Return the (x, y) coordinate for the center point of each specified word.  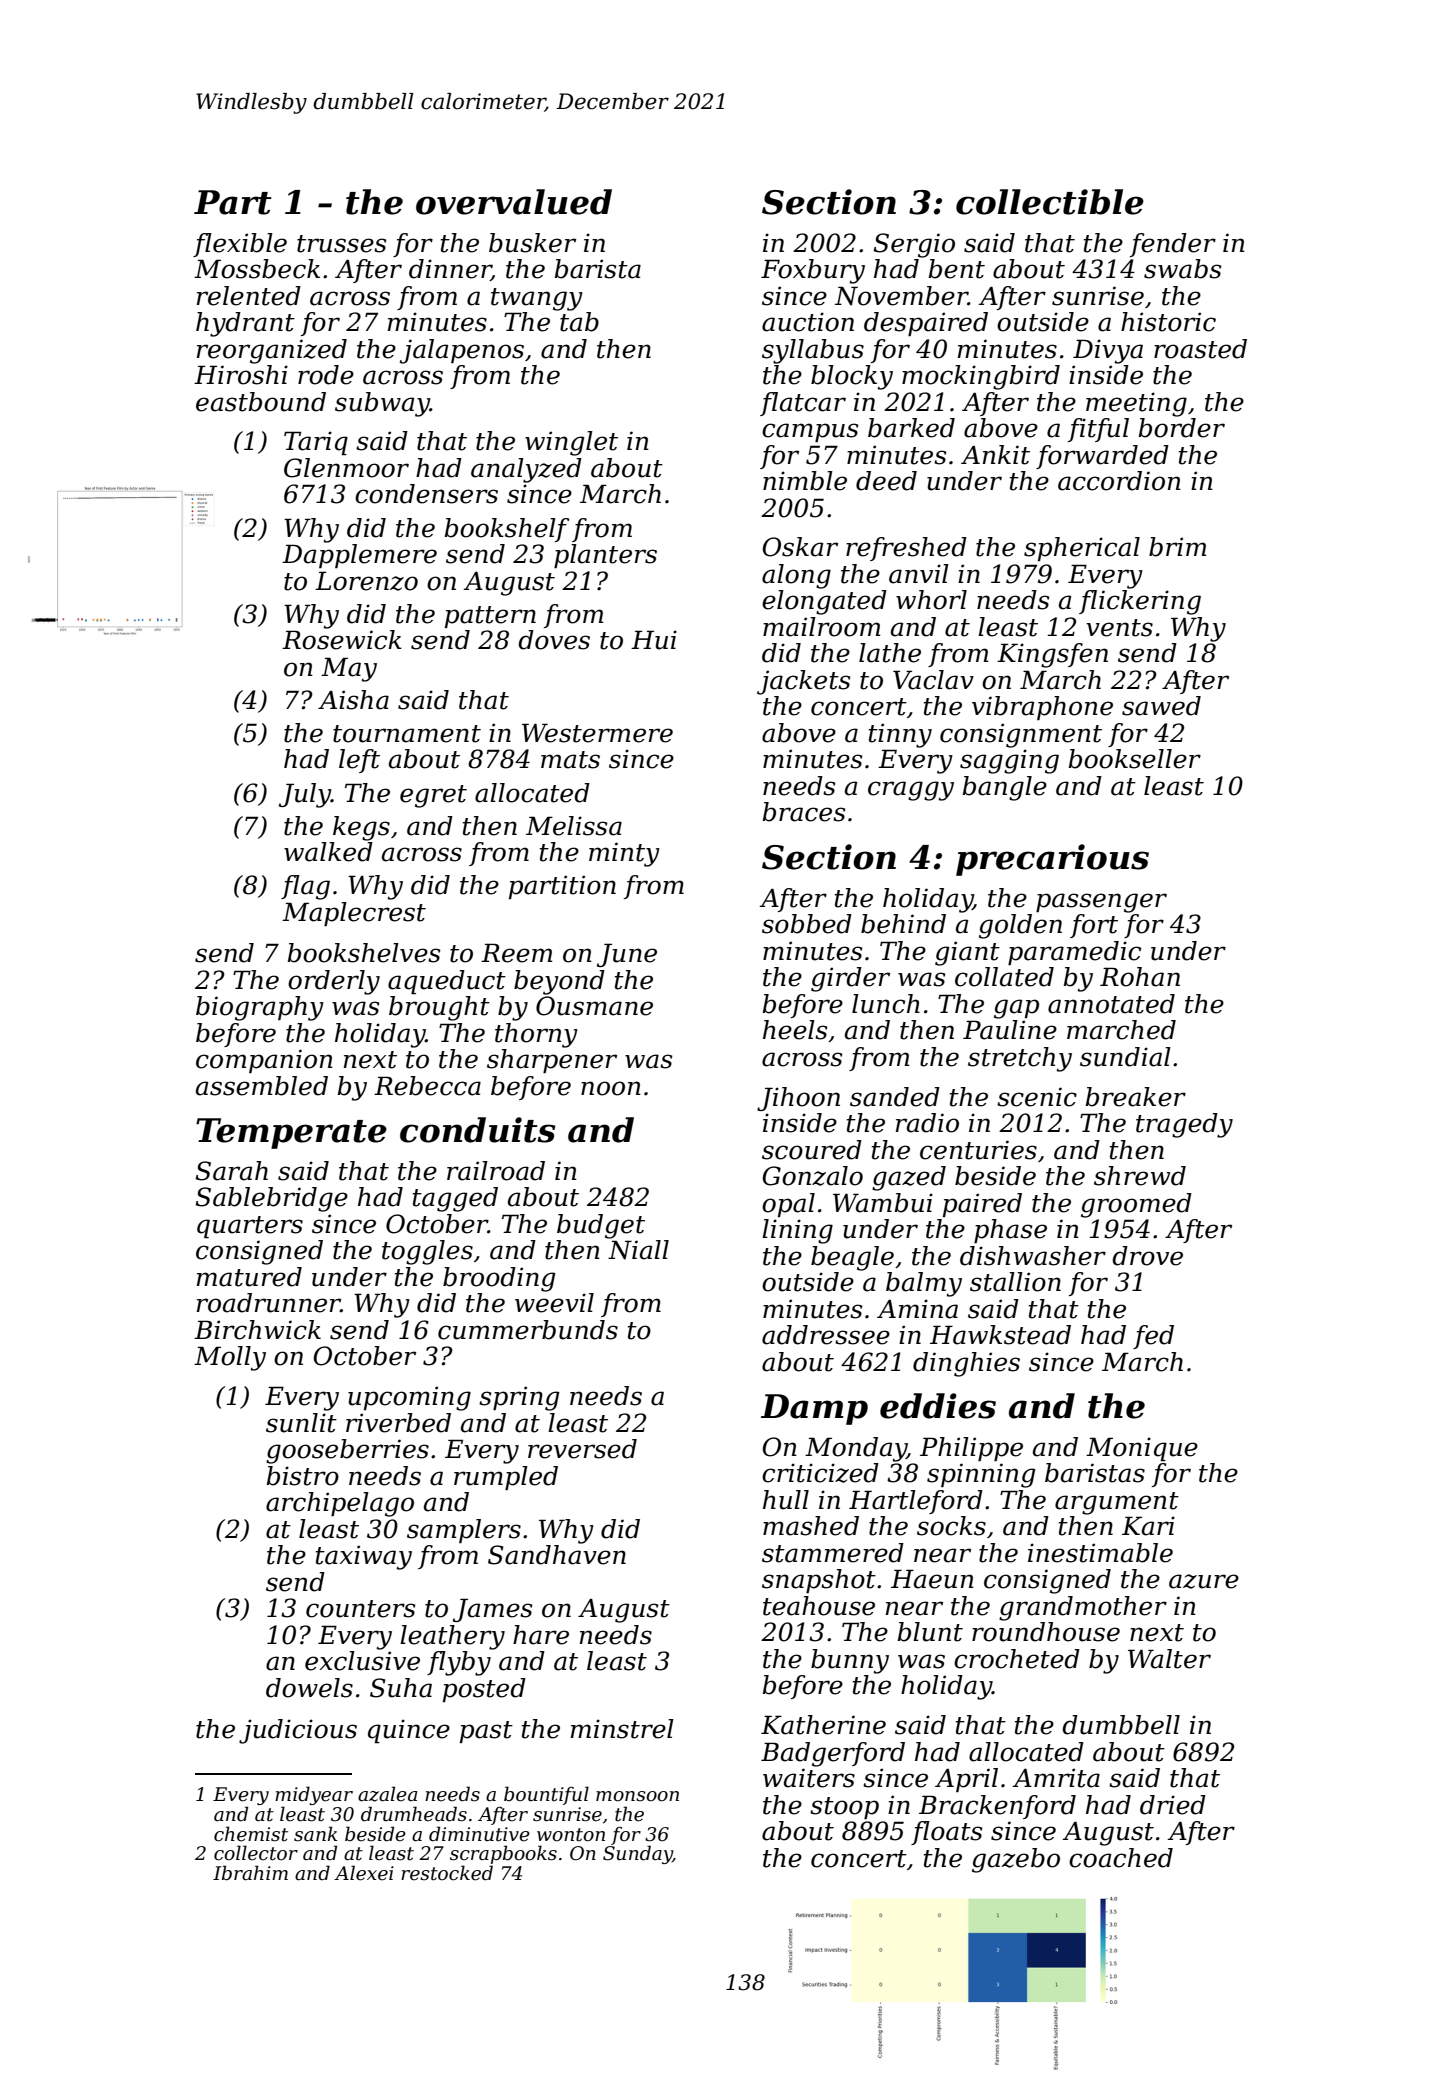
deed (886, 481)
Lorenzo (366, 581)
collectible (1050, 202)
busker (532, 243)
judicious (298, 1731)
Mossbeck (257, 269)
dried (1173, 1805)
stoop (844, 1808)
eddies (938, 1406)
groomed (1136, 1205)
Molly (230, 1358)
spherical (1082, 549)
